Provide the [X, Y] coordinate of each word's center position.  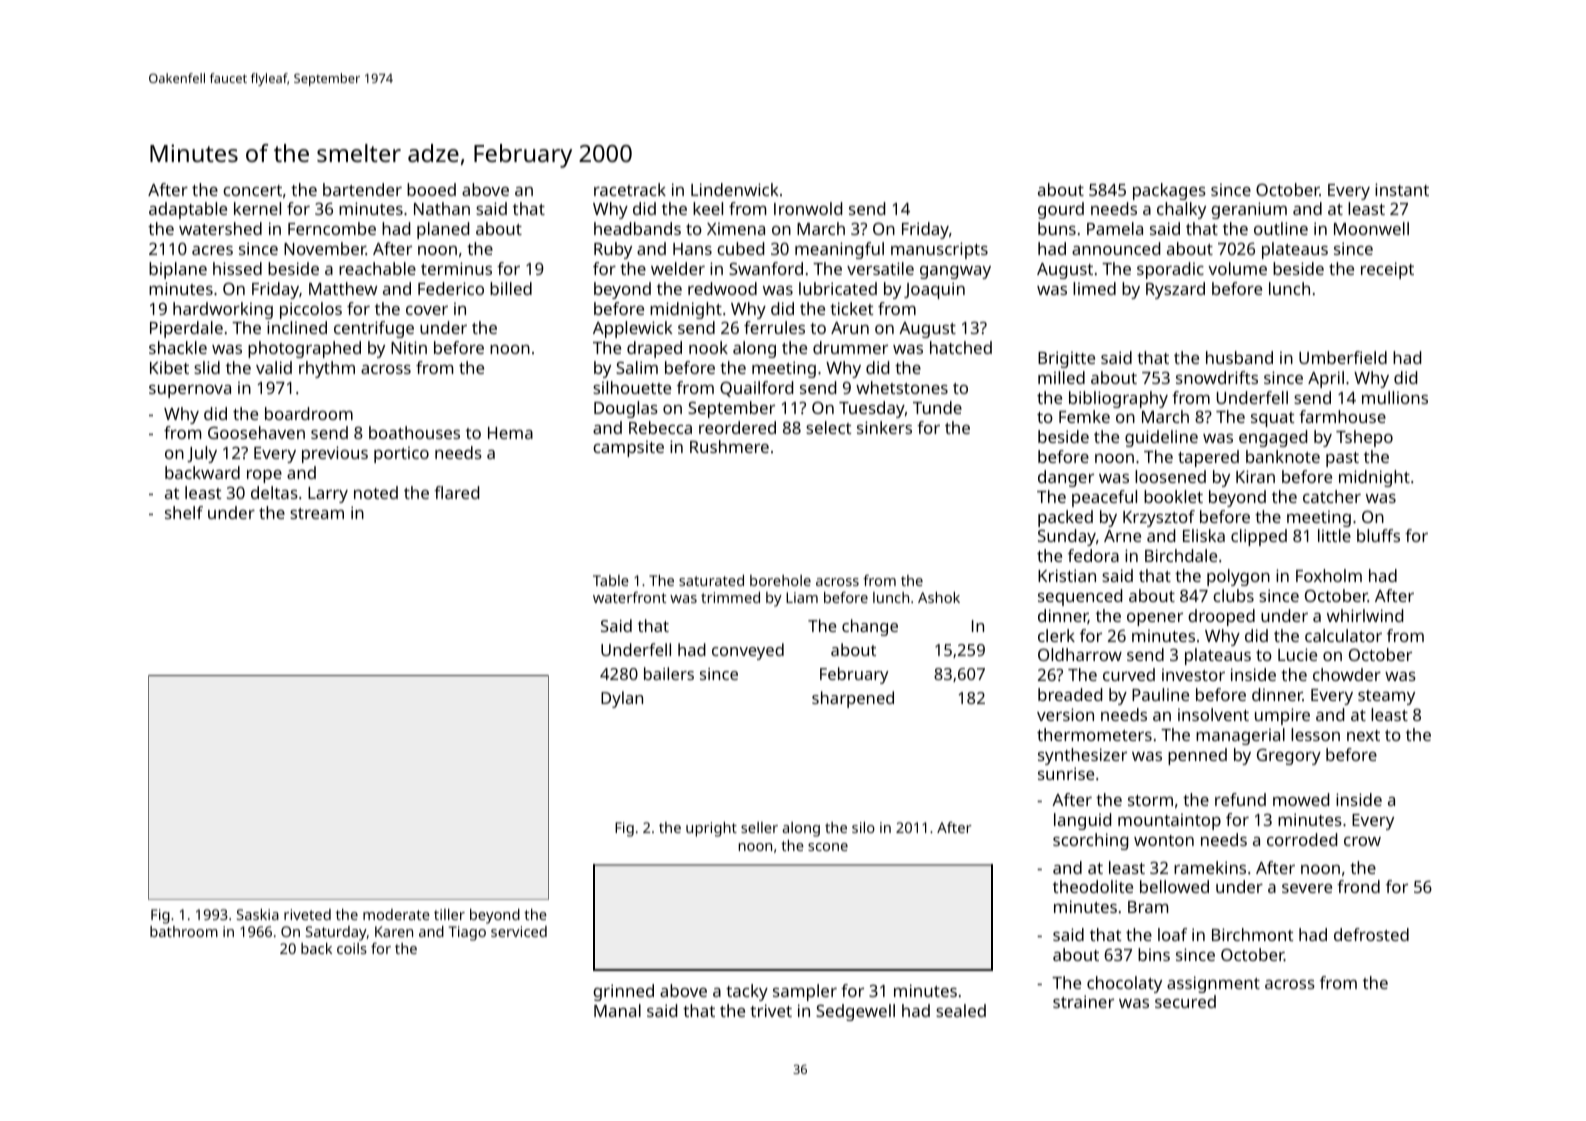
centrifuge [374, 329]
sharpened [853, 699]
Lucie [1297, 654]
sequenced [1080, 597]
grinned [623, 992]
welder [678, 268]
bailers [669, 673]
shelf [184, 512]
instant [1402, 189]
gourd [1061, 210]
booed [431, 189]
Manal [617, 1010]
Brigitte [1066, 359]
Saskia [258, 914]
